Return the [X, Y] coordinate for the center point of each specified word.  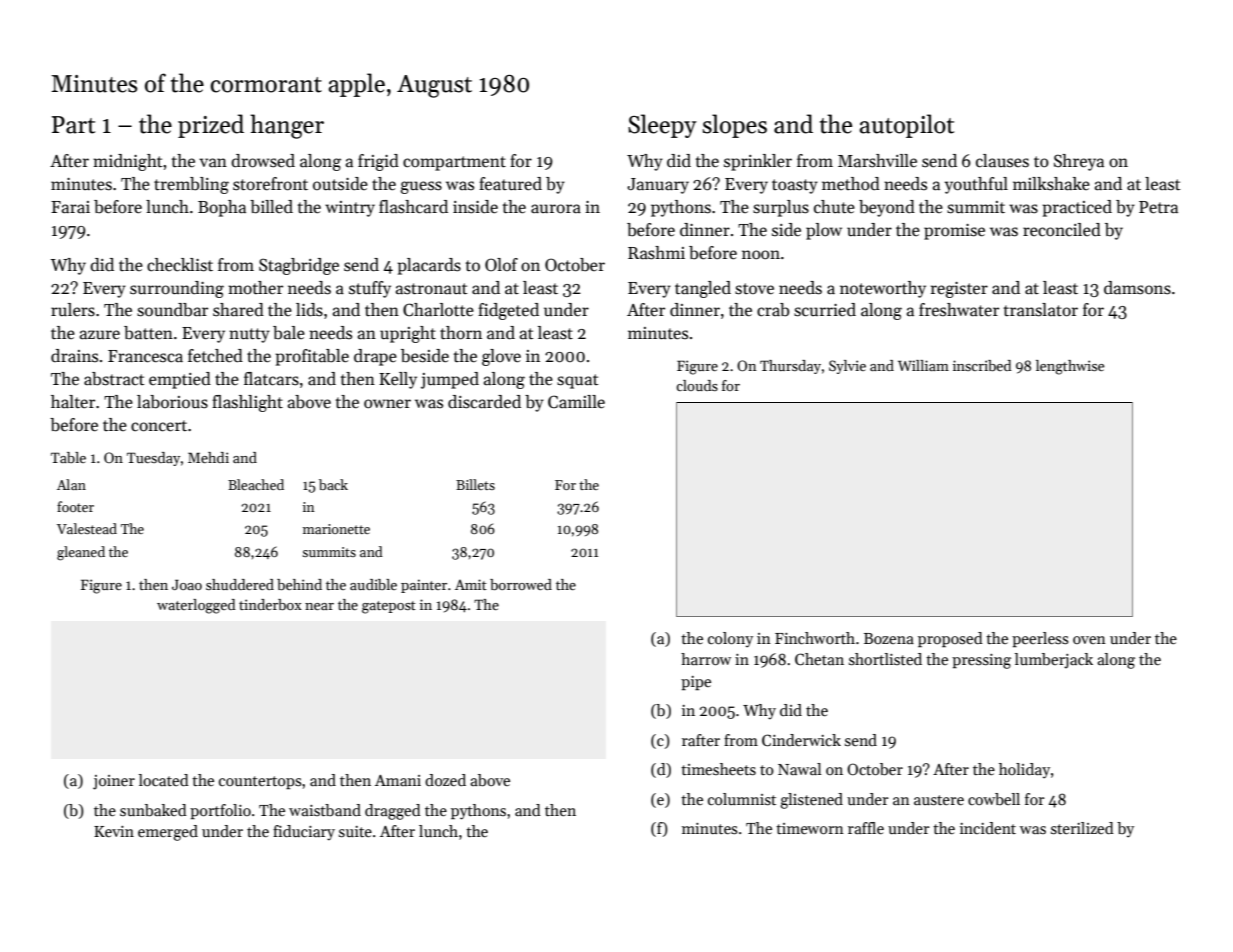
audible [373, 584]
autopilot [906, 126]
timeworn [810, 828]
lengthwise [1070, 367]
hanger [287, 126]
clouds [697, 385]
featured [510, 184]
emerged [168, 833]
